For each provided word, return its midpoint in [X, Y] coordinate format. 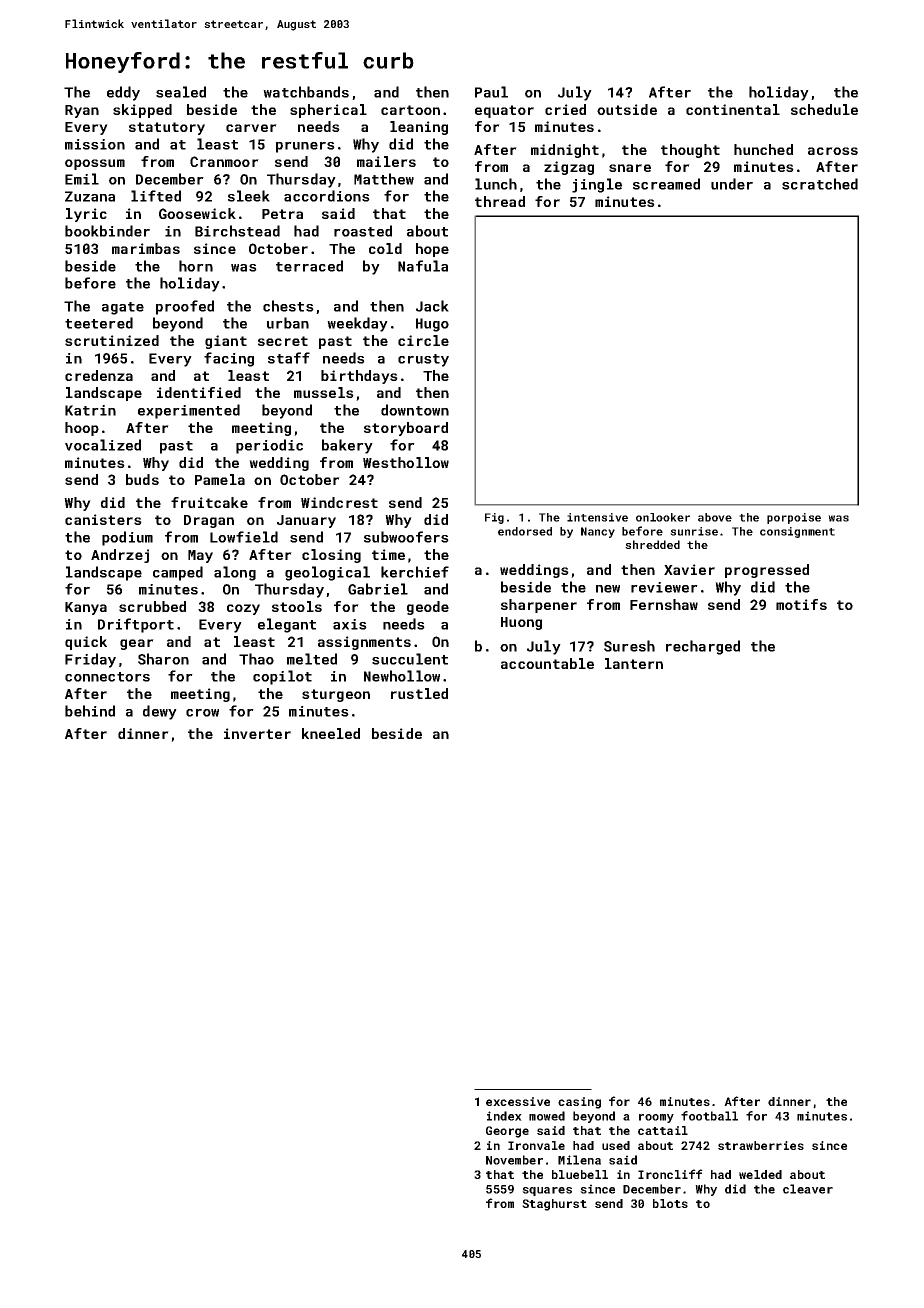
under [732, 184]
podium [127, 538]
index [504, 1116]
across [833, 151]
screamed [666, 184]
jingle [597, 185]
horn [196, 266]
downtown [415, 410]
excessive [518, 1101]
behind [90, 711]
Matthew [384, 179]
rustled [419, 693]
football [709, 1116]
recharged [703, 647]
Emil [82, 179]
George [507, 1132]
